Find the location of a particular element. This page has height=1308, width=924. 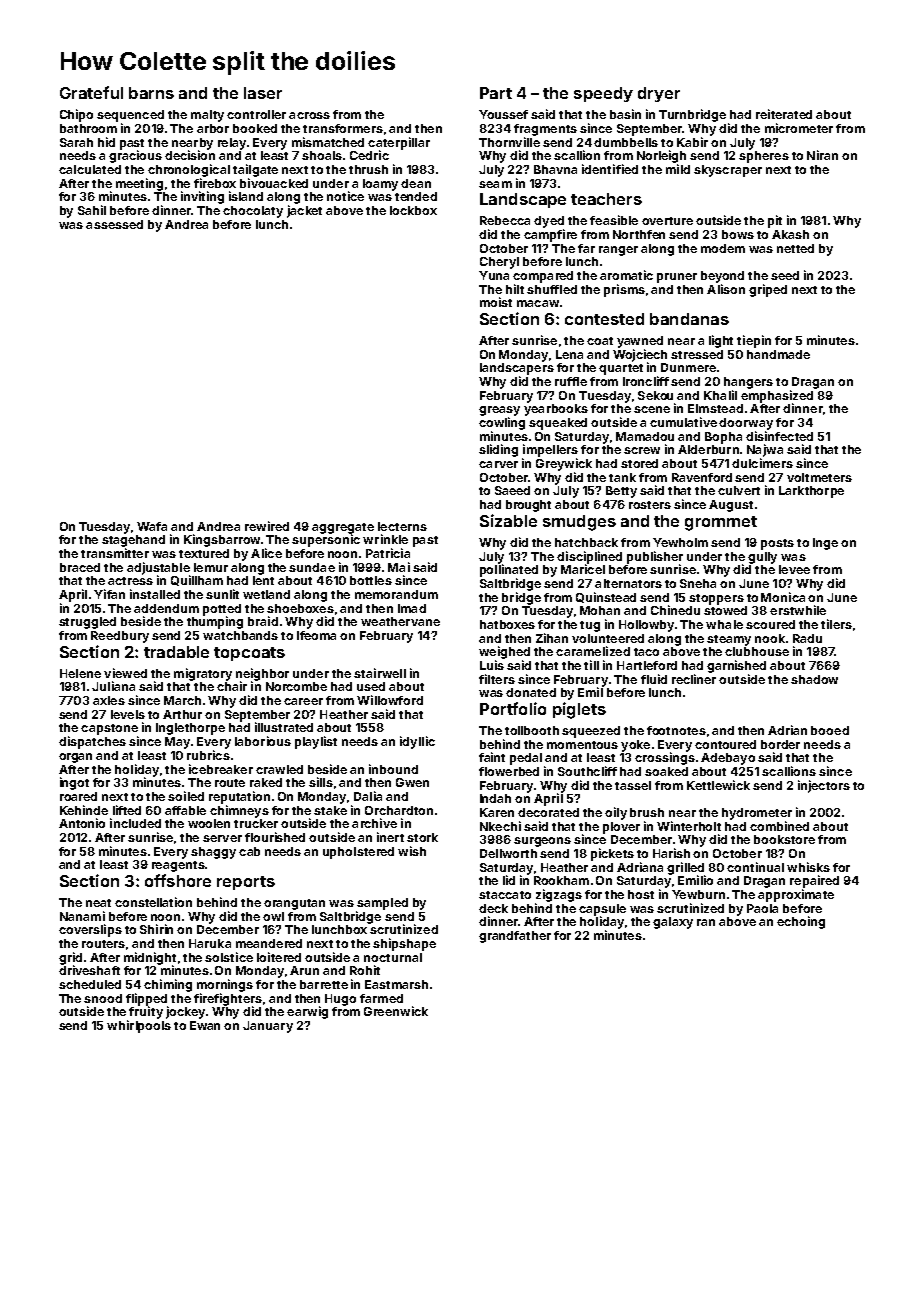

Yewholm is located at coordinates (680, 542).
